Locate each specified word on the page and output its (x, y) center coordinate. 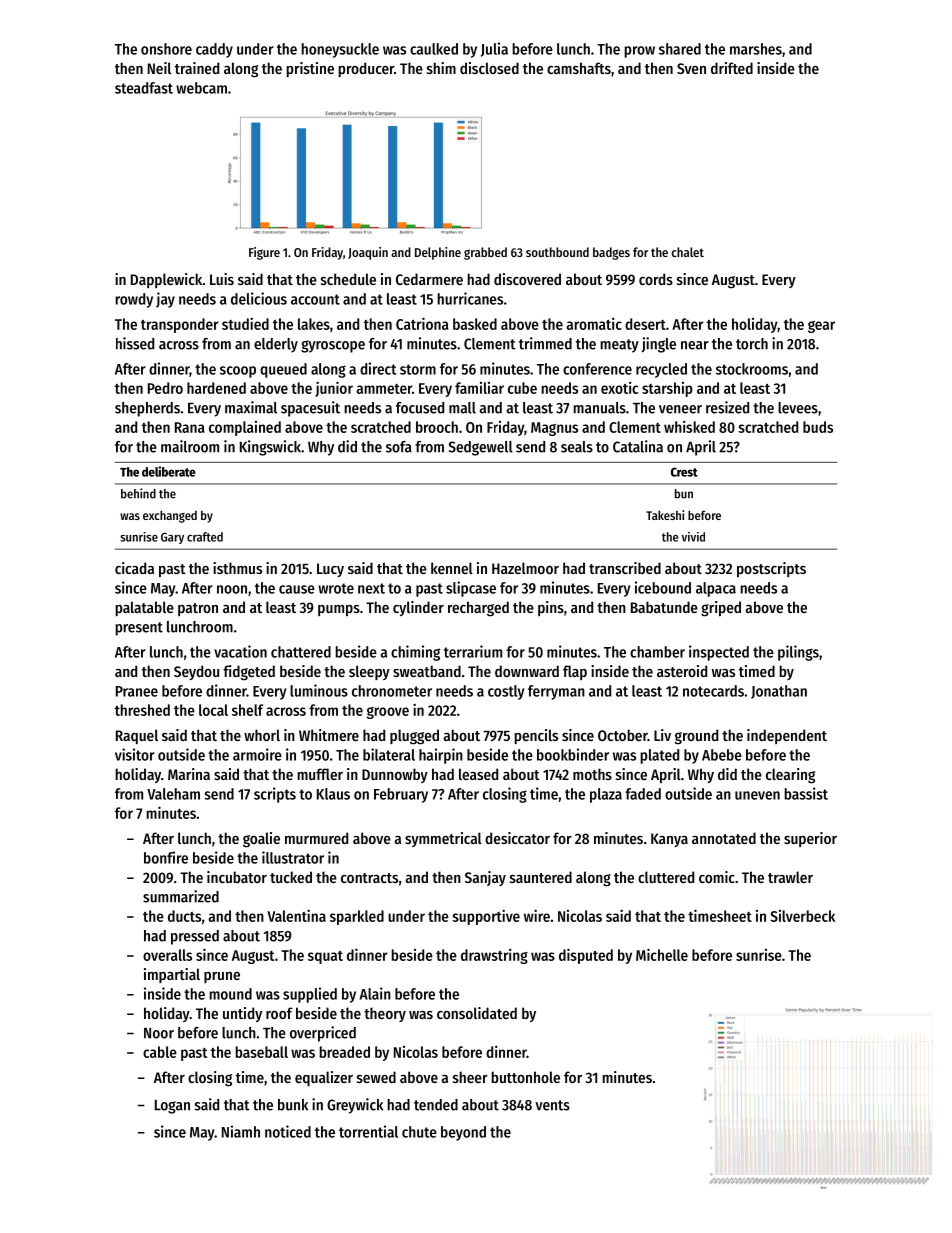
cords (656, 279)
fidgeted (249, 673)
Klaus (333, 794)
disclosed (489, 68)
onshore (166, 49)
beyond (463, 1133)
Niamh (241, 1131)
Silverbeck (802, 916)
